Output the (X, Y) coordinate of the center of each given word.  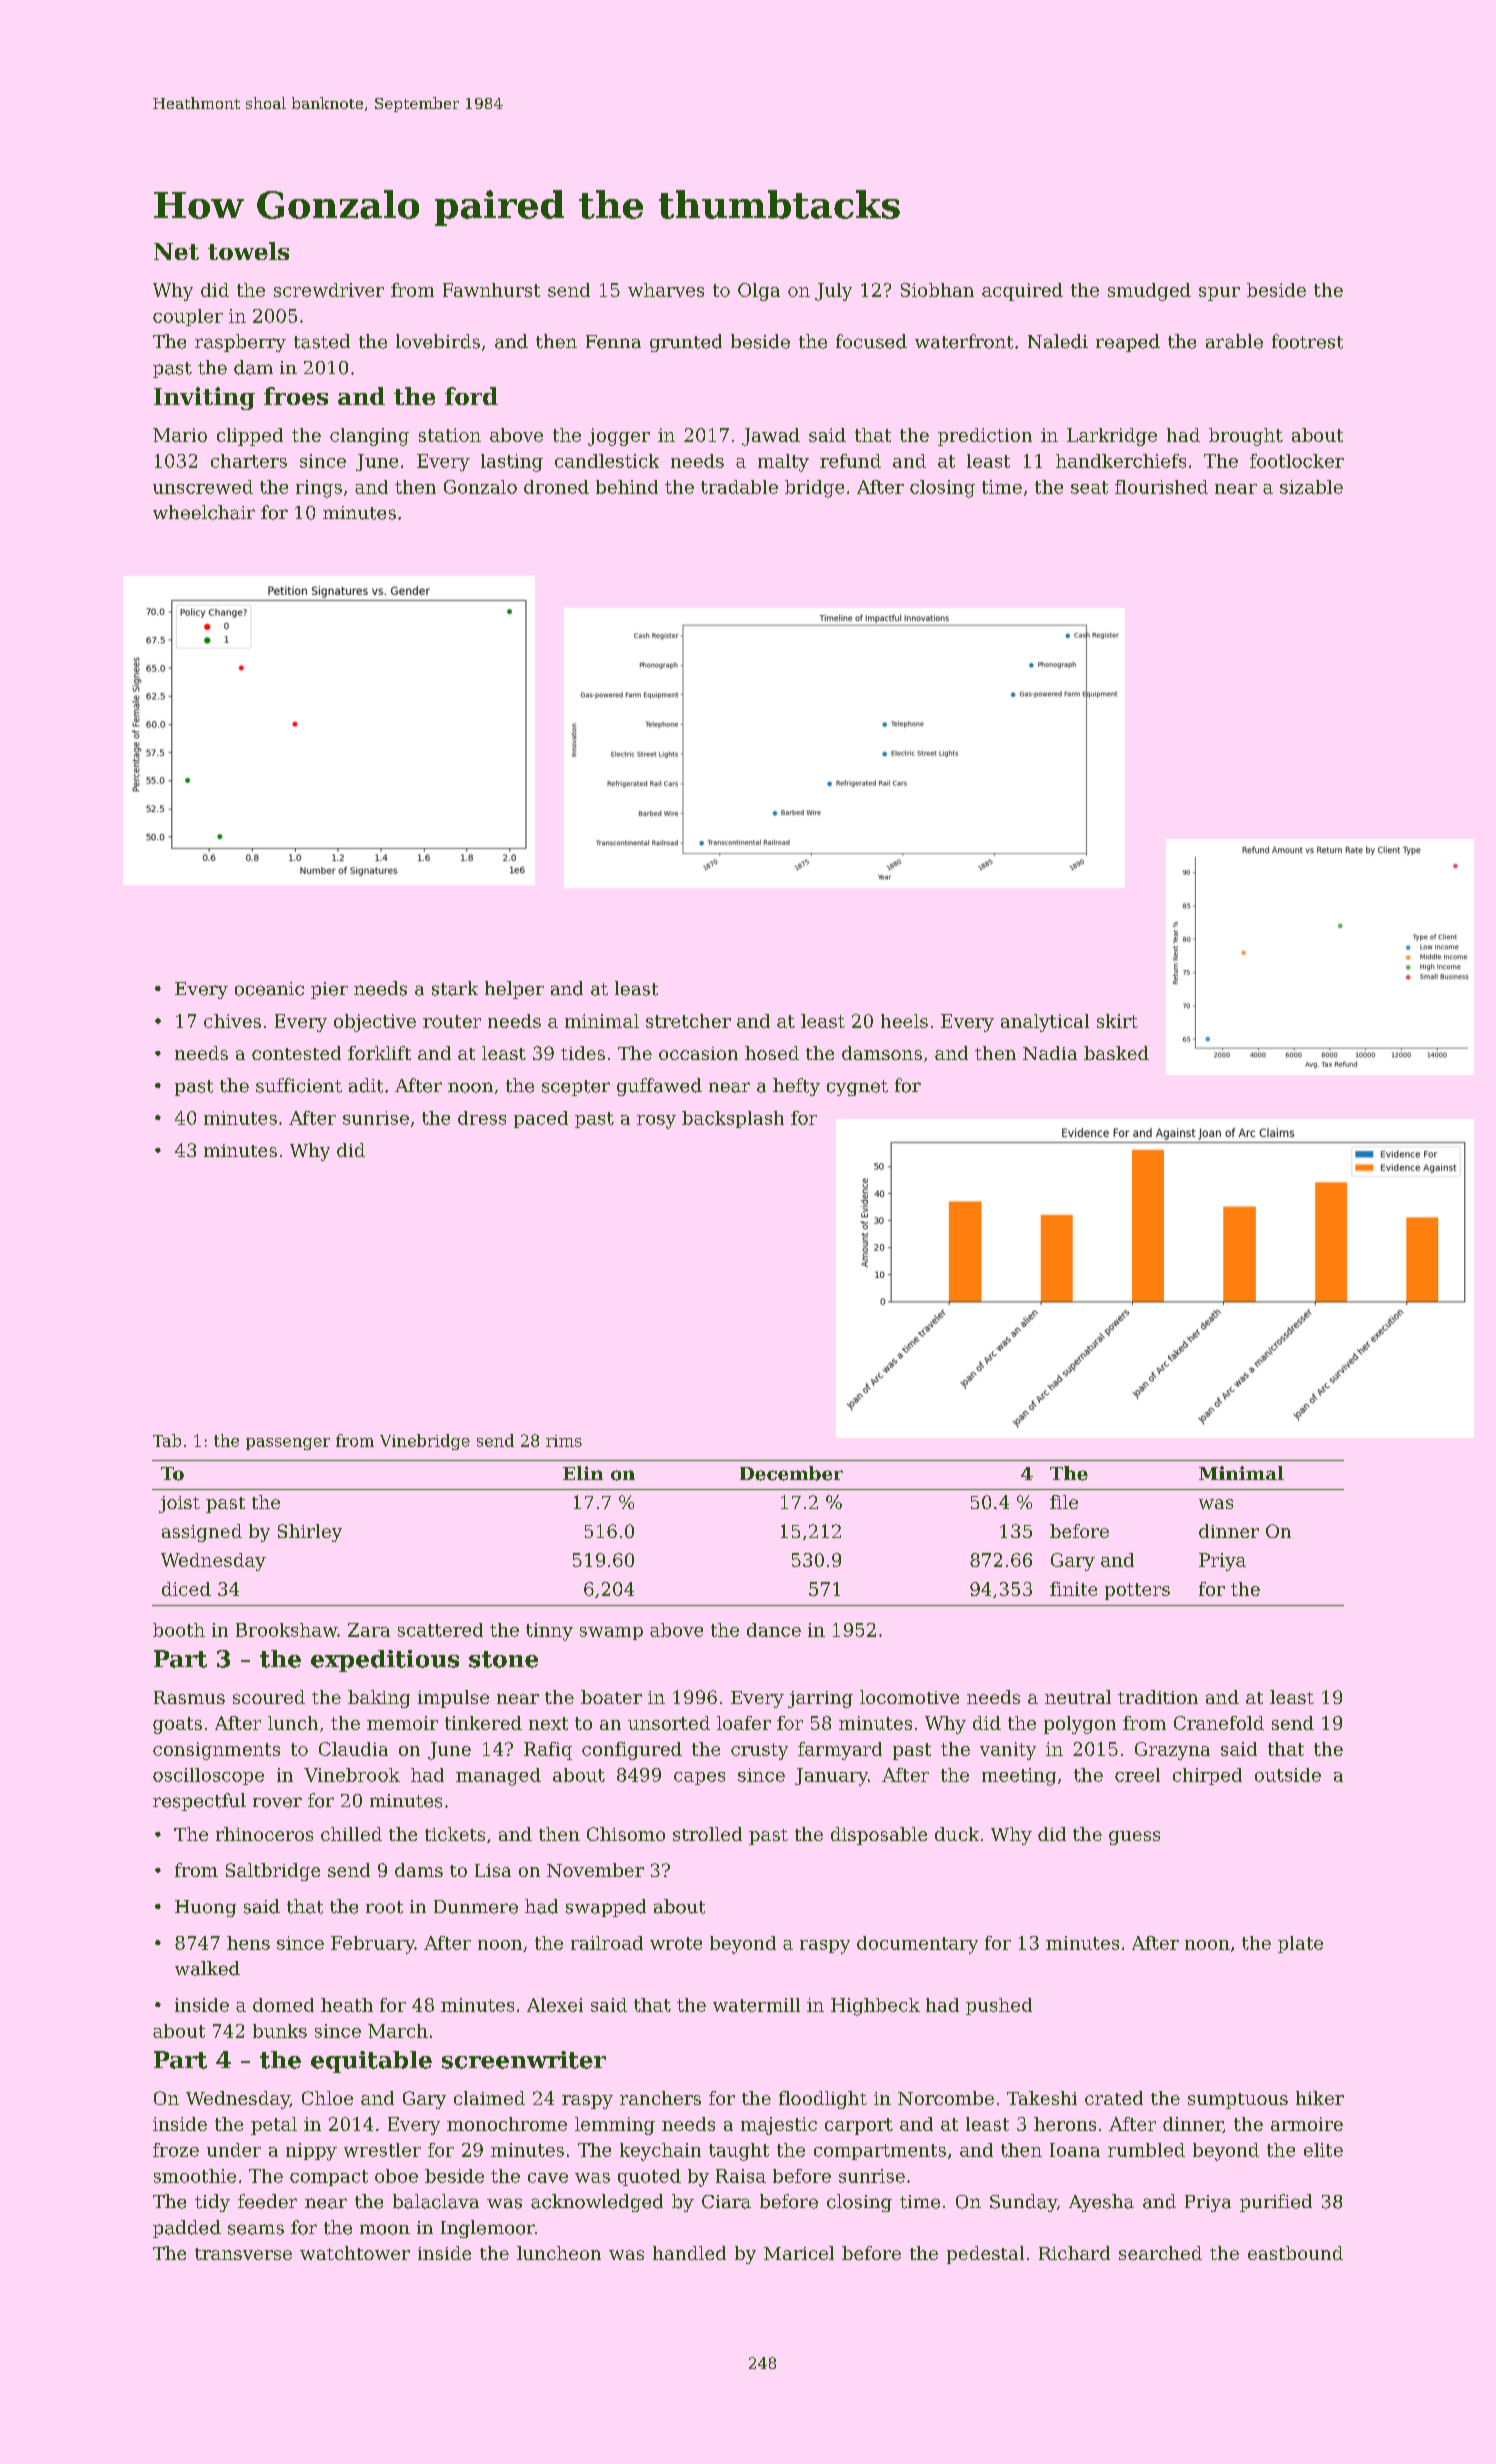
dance (774, 1630)
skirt (1117, 1021)
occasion (698, 1053)
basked (1116, 1053)
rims (564, 1441)
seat (1089, 487)
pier (329, 990)
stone (503, 1659)
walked (207, 1968)
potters (1137, 1591)
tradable (739, 487)
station (450, 435)
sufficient (299, 1085)
